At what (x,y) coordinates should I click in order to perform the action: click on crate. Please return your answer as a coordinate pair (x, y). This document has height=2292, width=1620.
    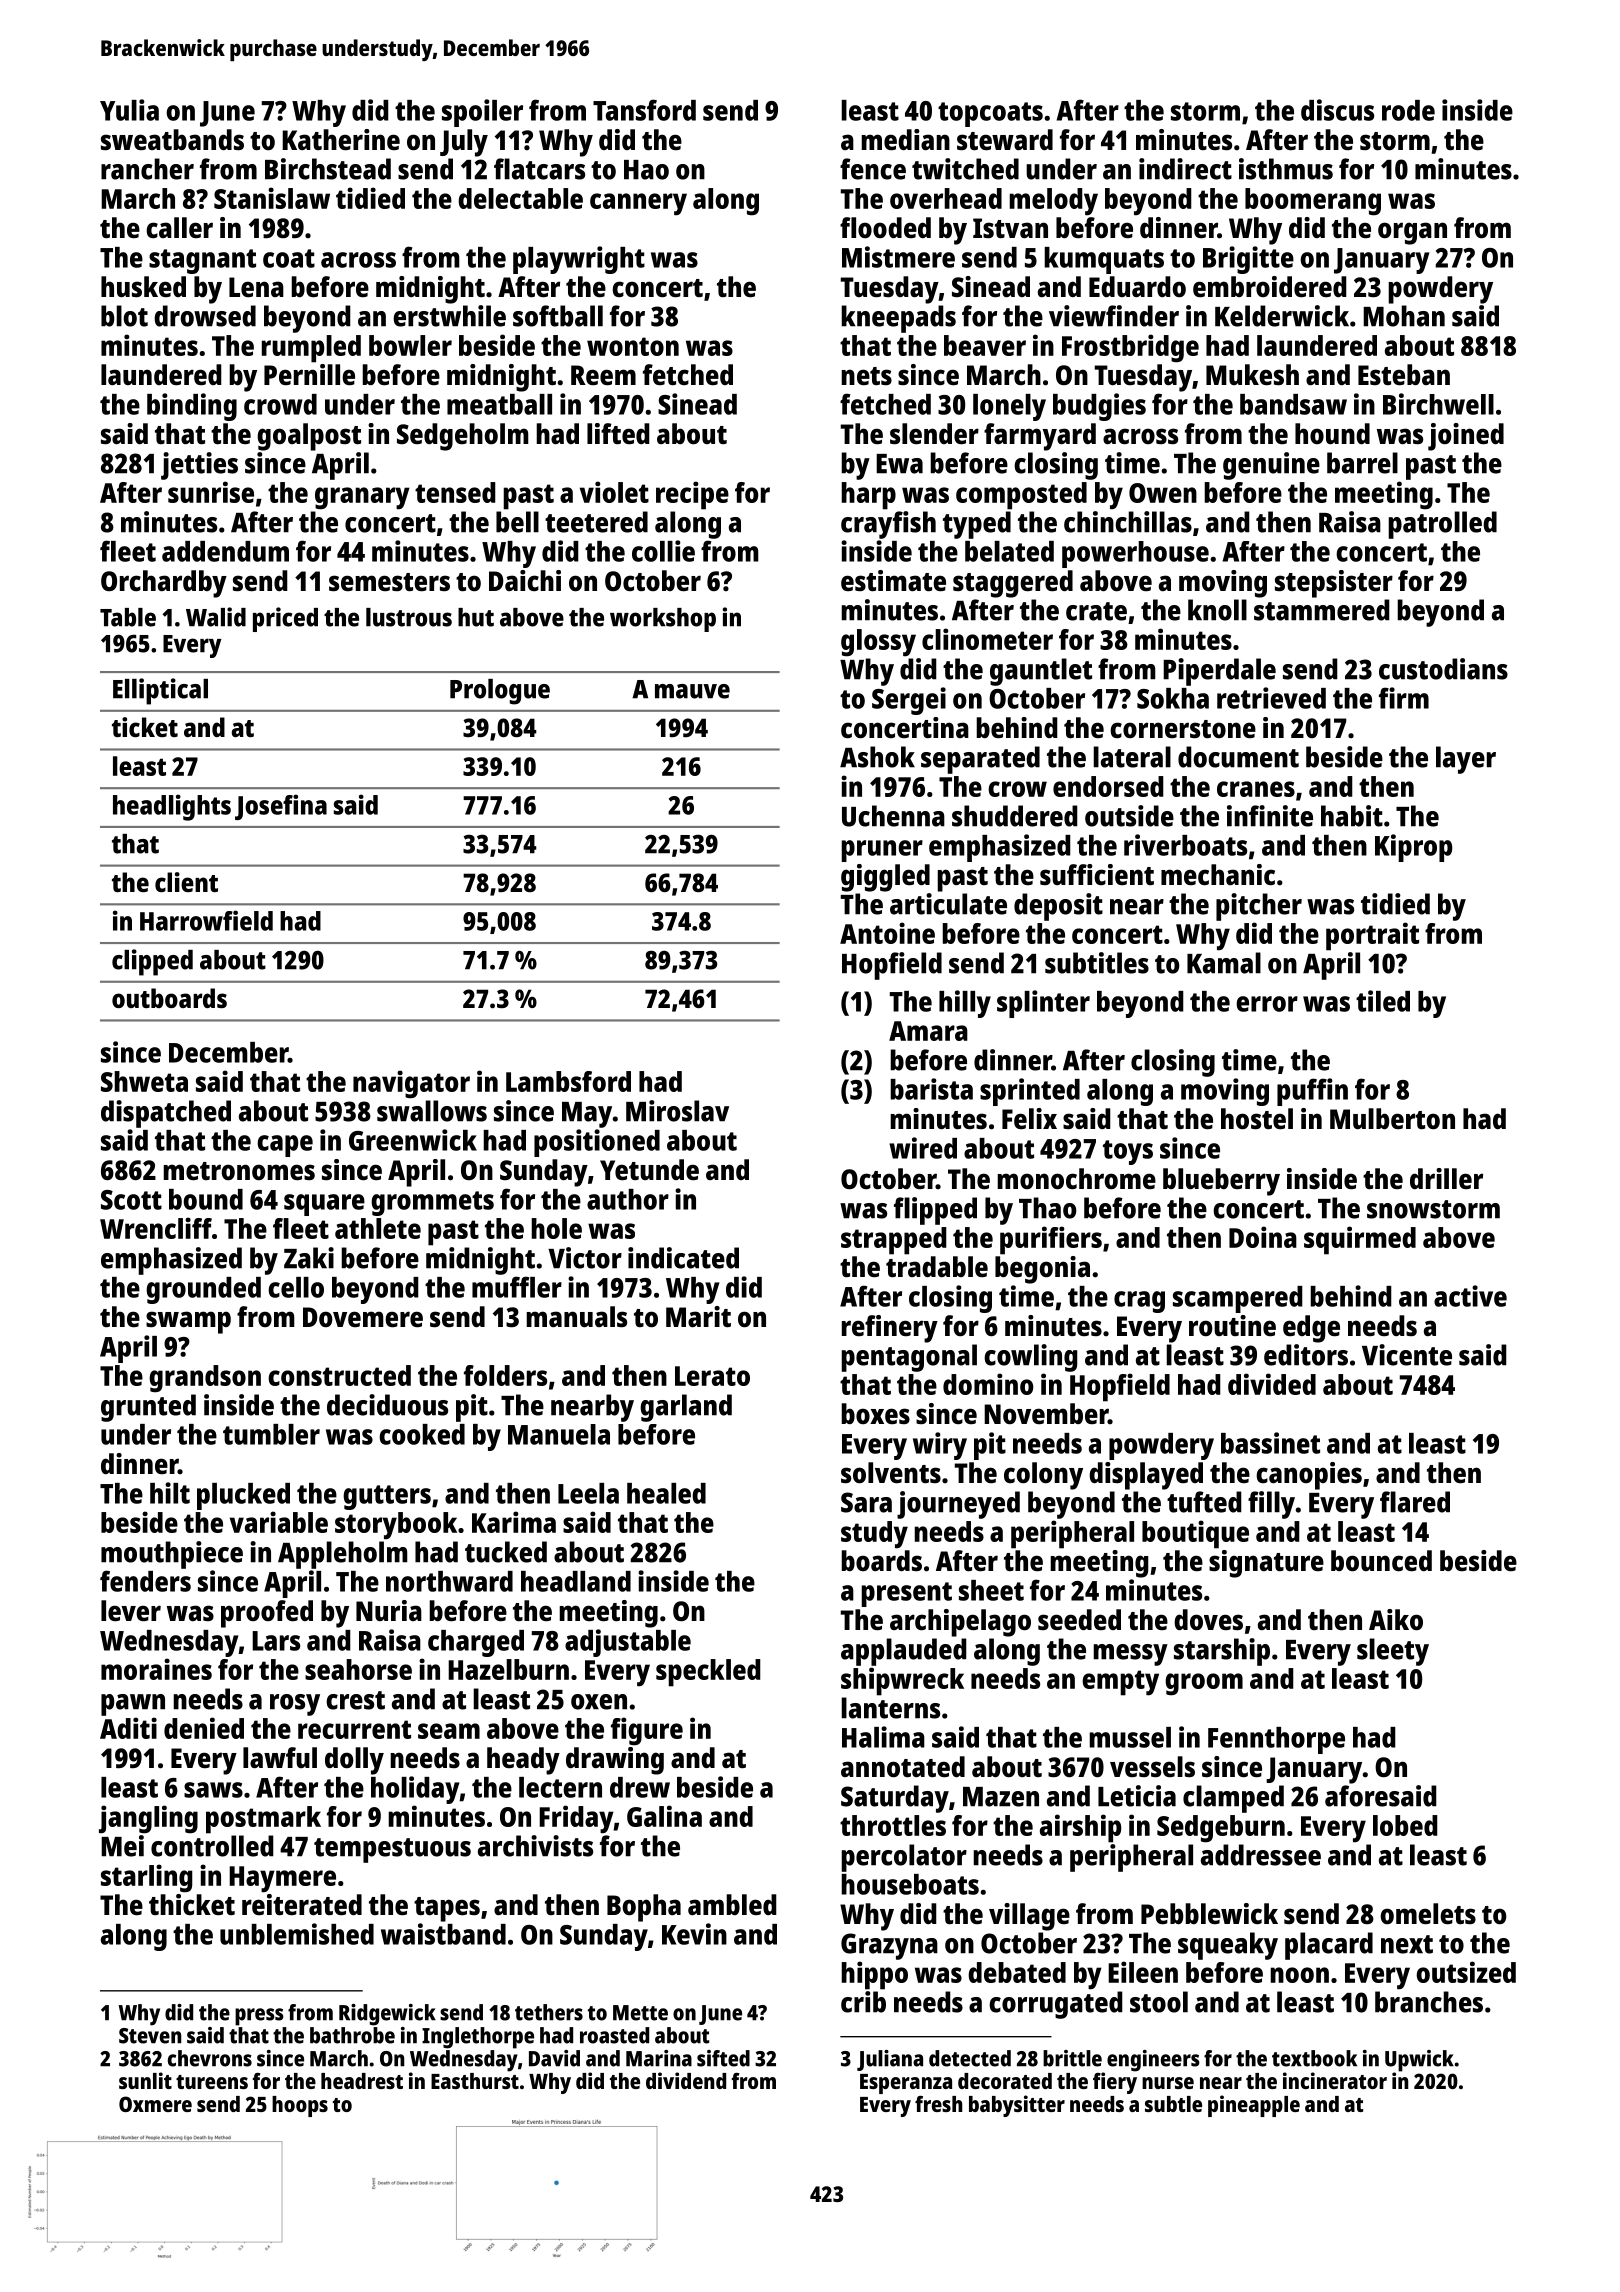
    Looking at the image, I should click on (1096, 611).
